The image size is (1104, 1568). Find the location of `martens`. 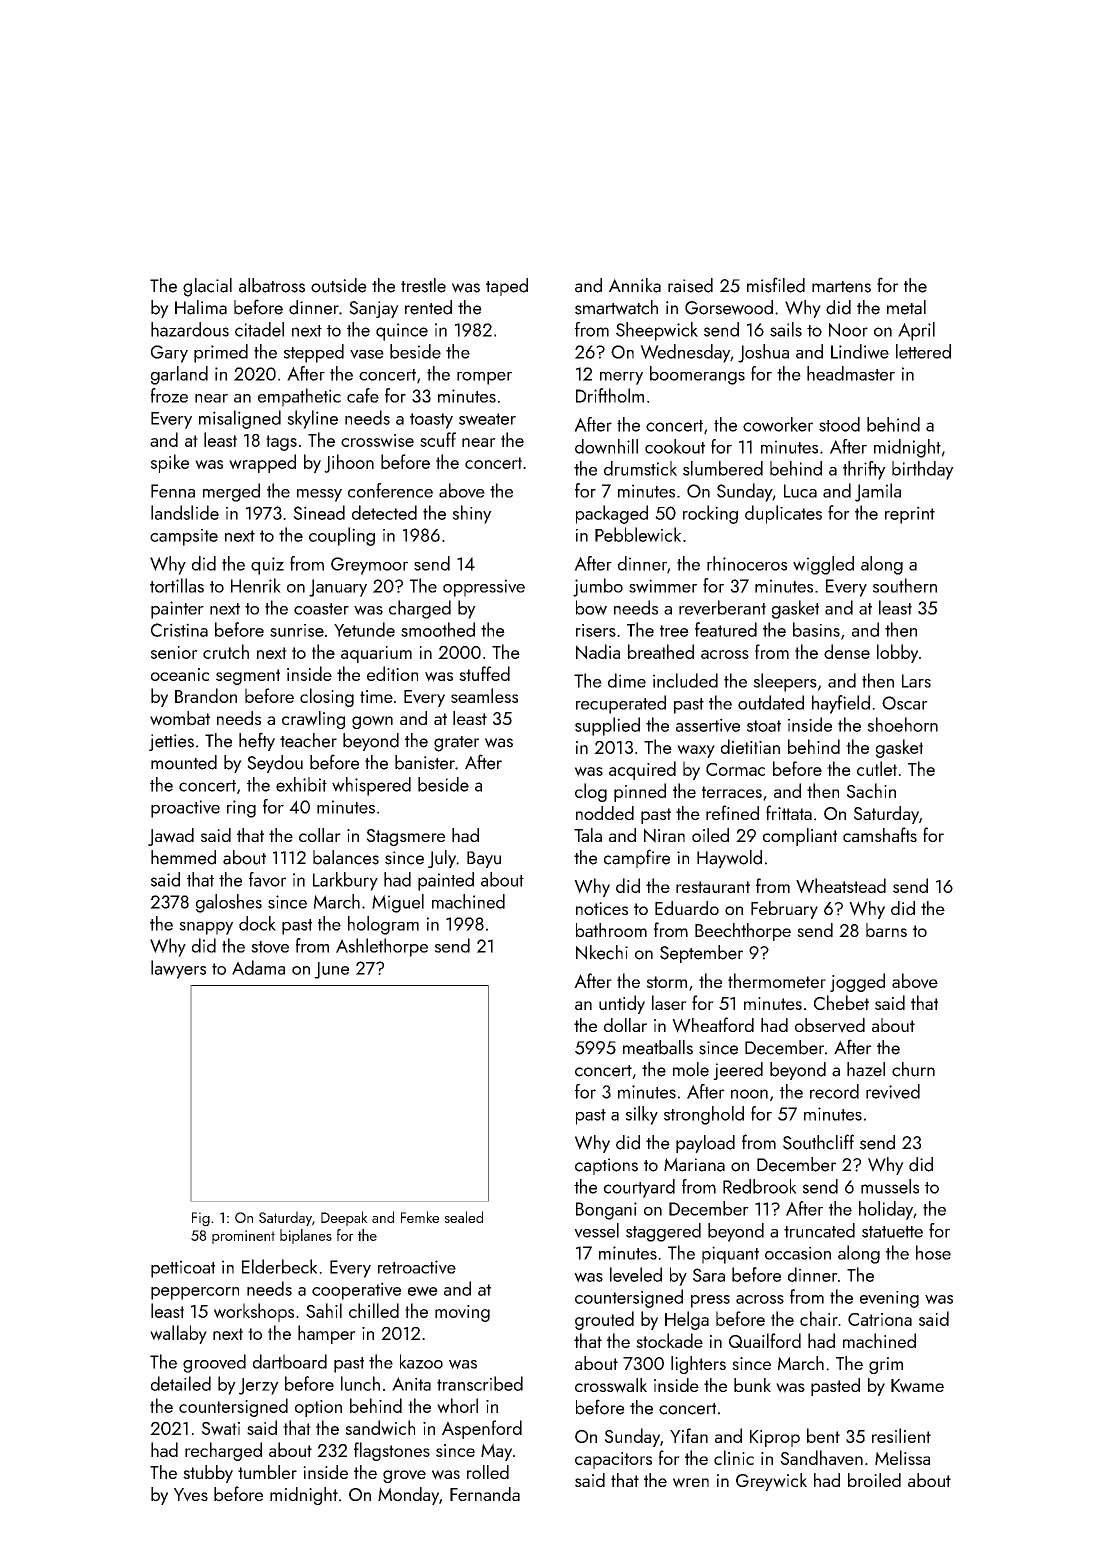

martens is located at coordinates (841, 287).
